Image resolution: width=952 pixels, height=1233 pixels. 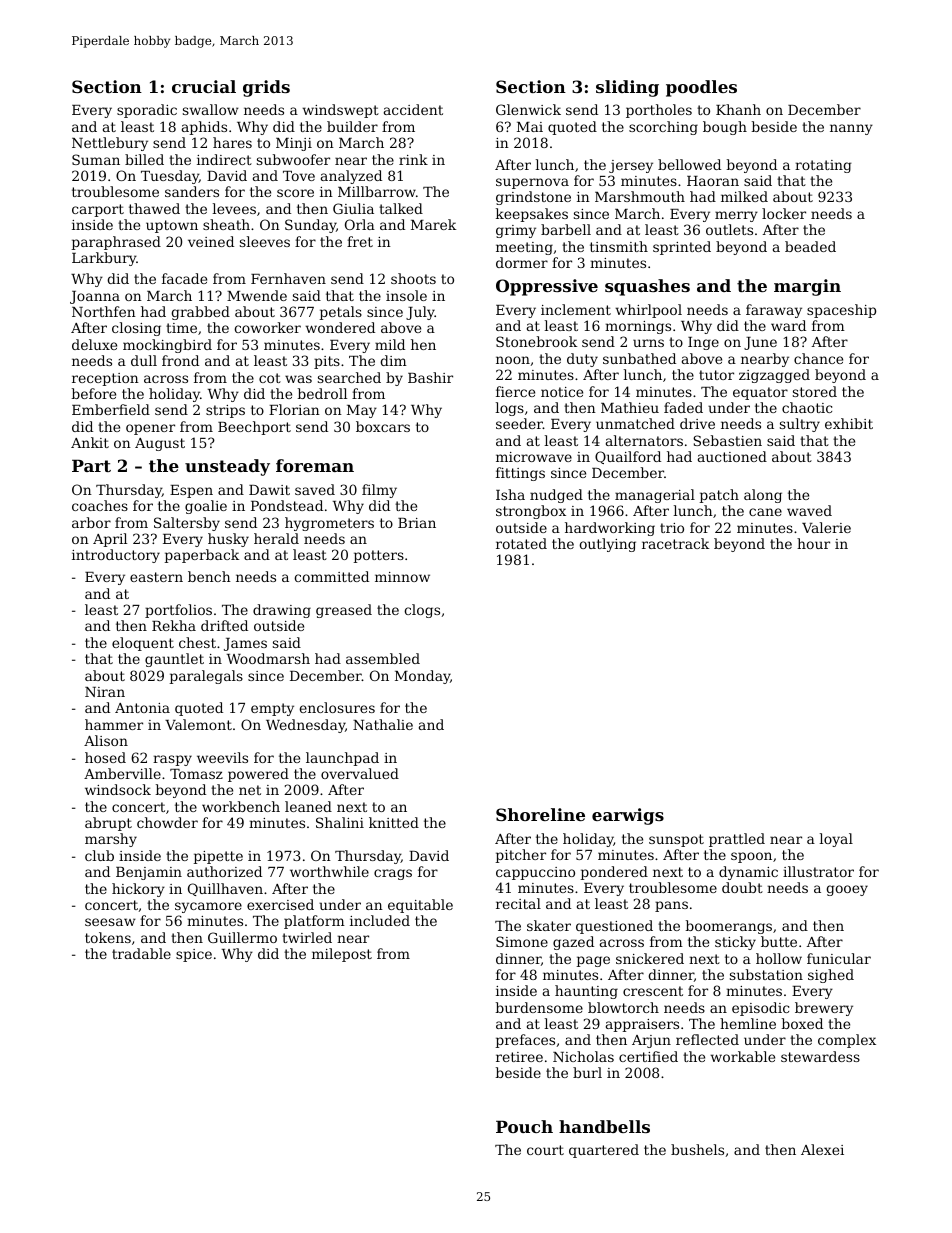 What do you see at coordinates (141, 953) in the document?
I see `tradable` at bounding box center [141, 953].
